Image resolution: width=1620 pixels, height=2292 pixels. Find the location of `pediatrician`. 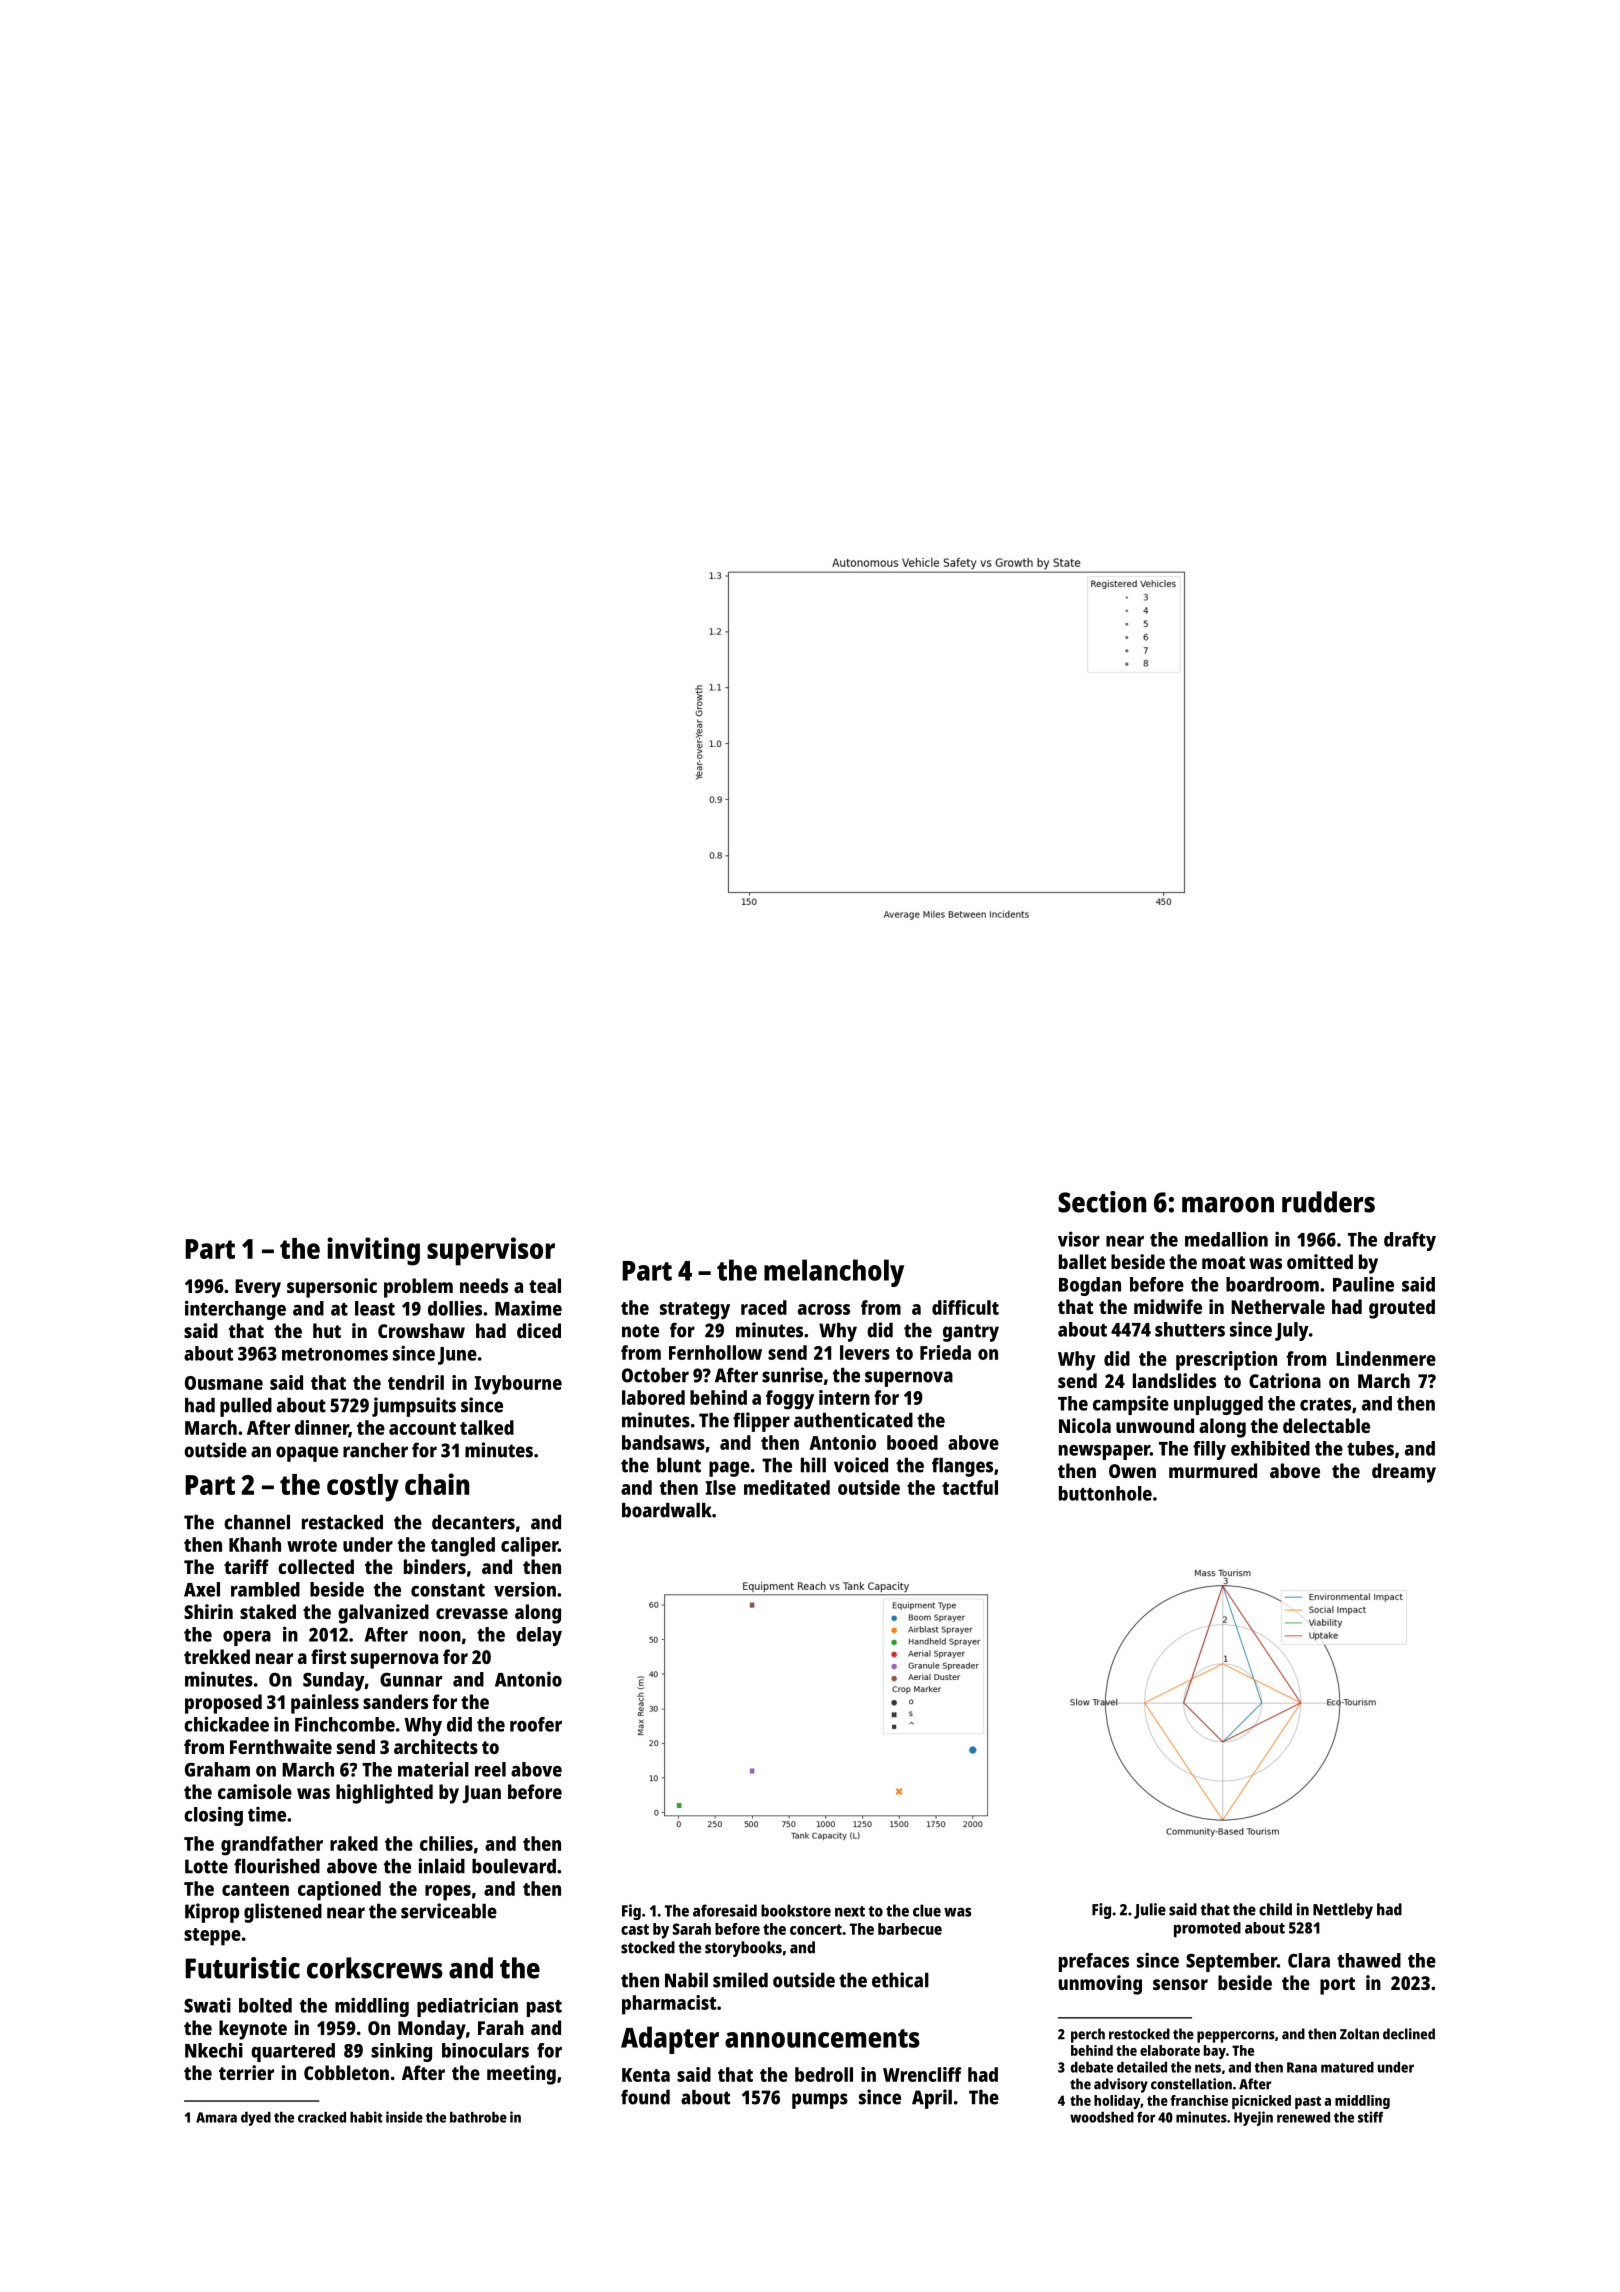

pediatrician is located at coordinates (467, 2007).
